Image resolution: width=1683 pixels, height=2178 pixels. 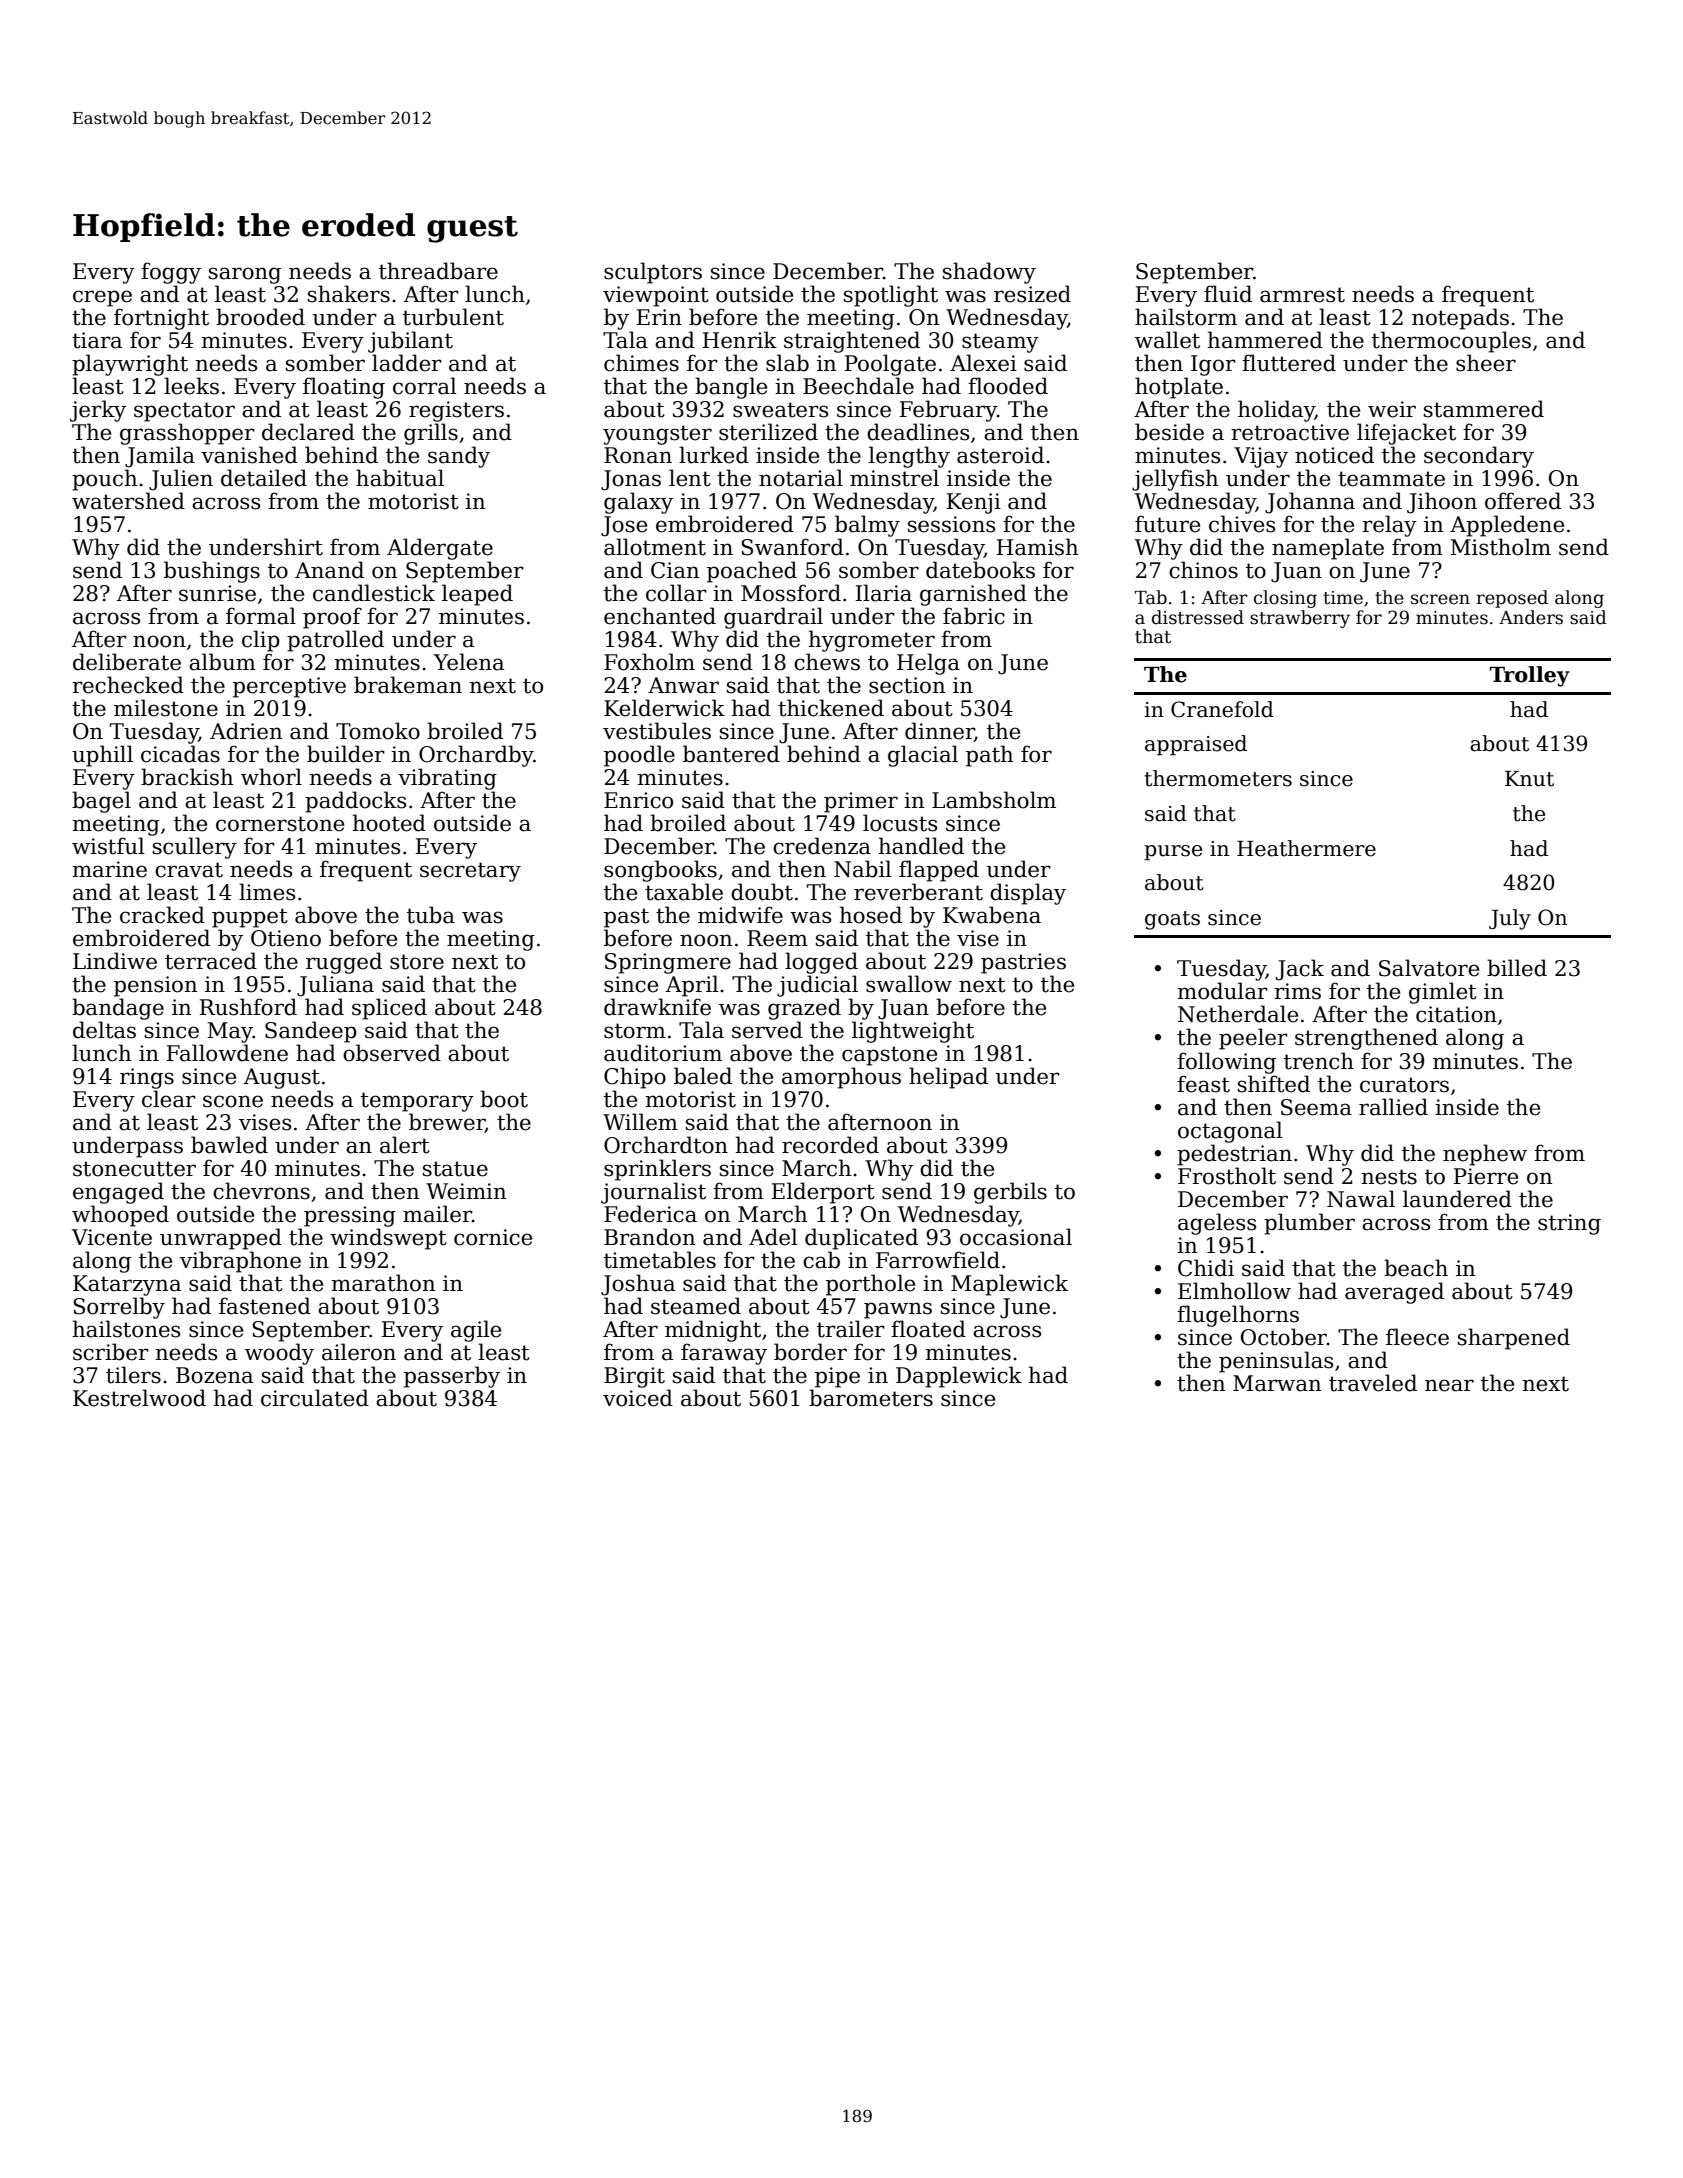 What do you see at coordinates (315, 1398) in the page?
I see `circulated` at bounding box center [315, 1398].
